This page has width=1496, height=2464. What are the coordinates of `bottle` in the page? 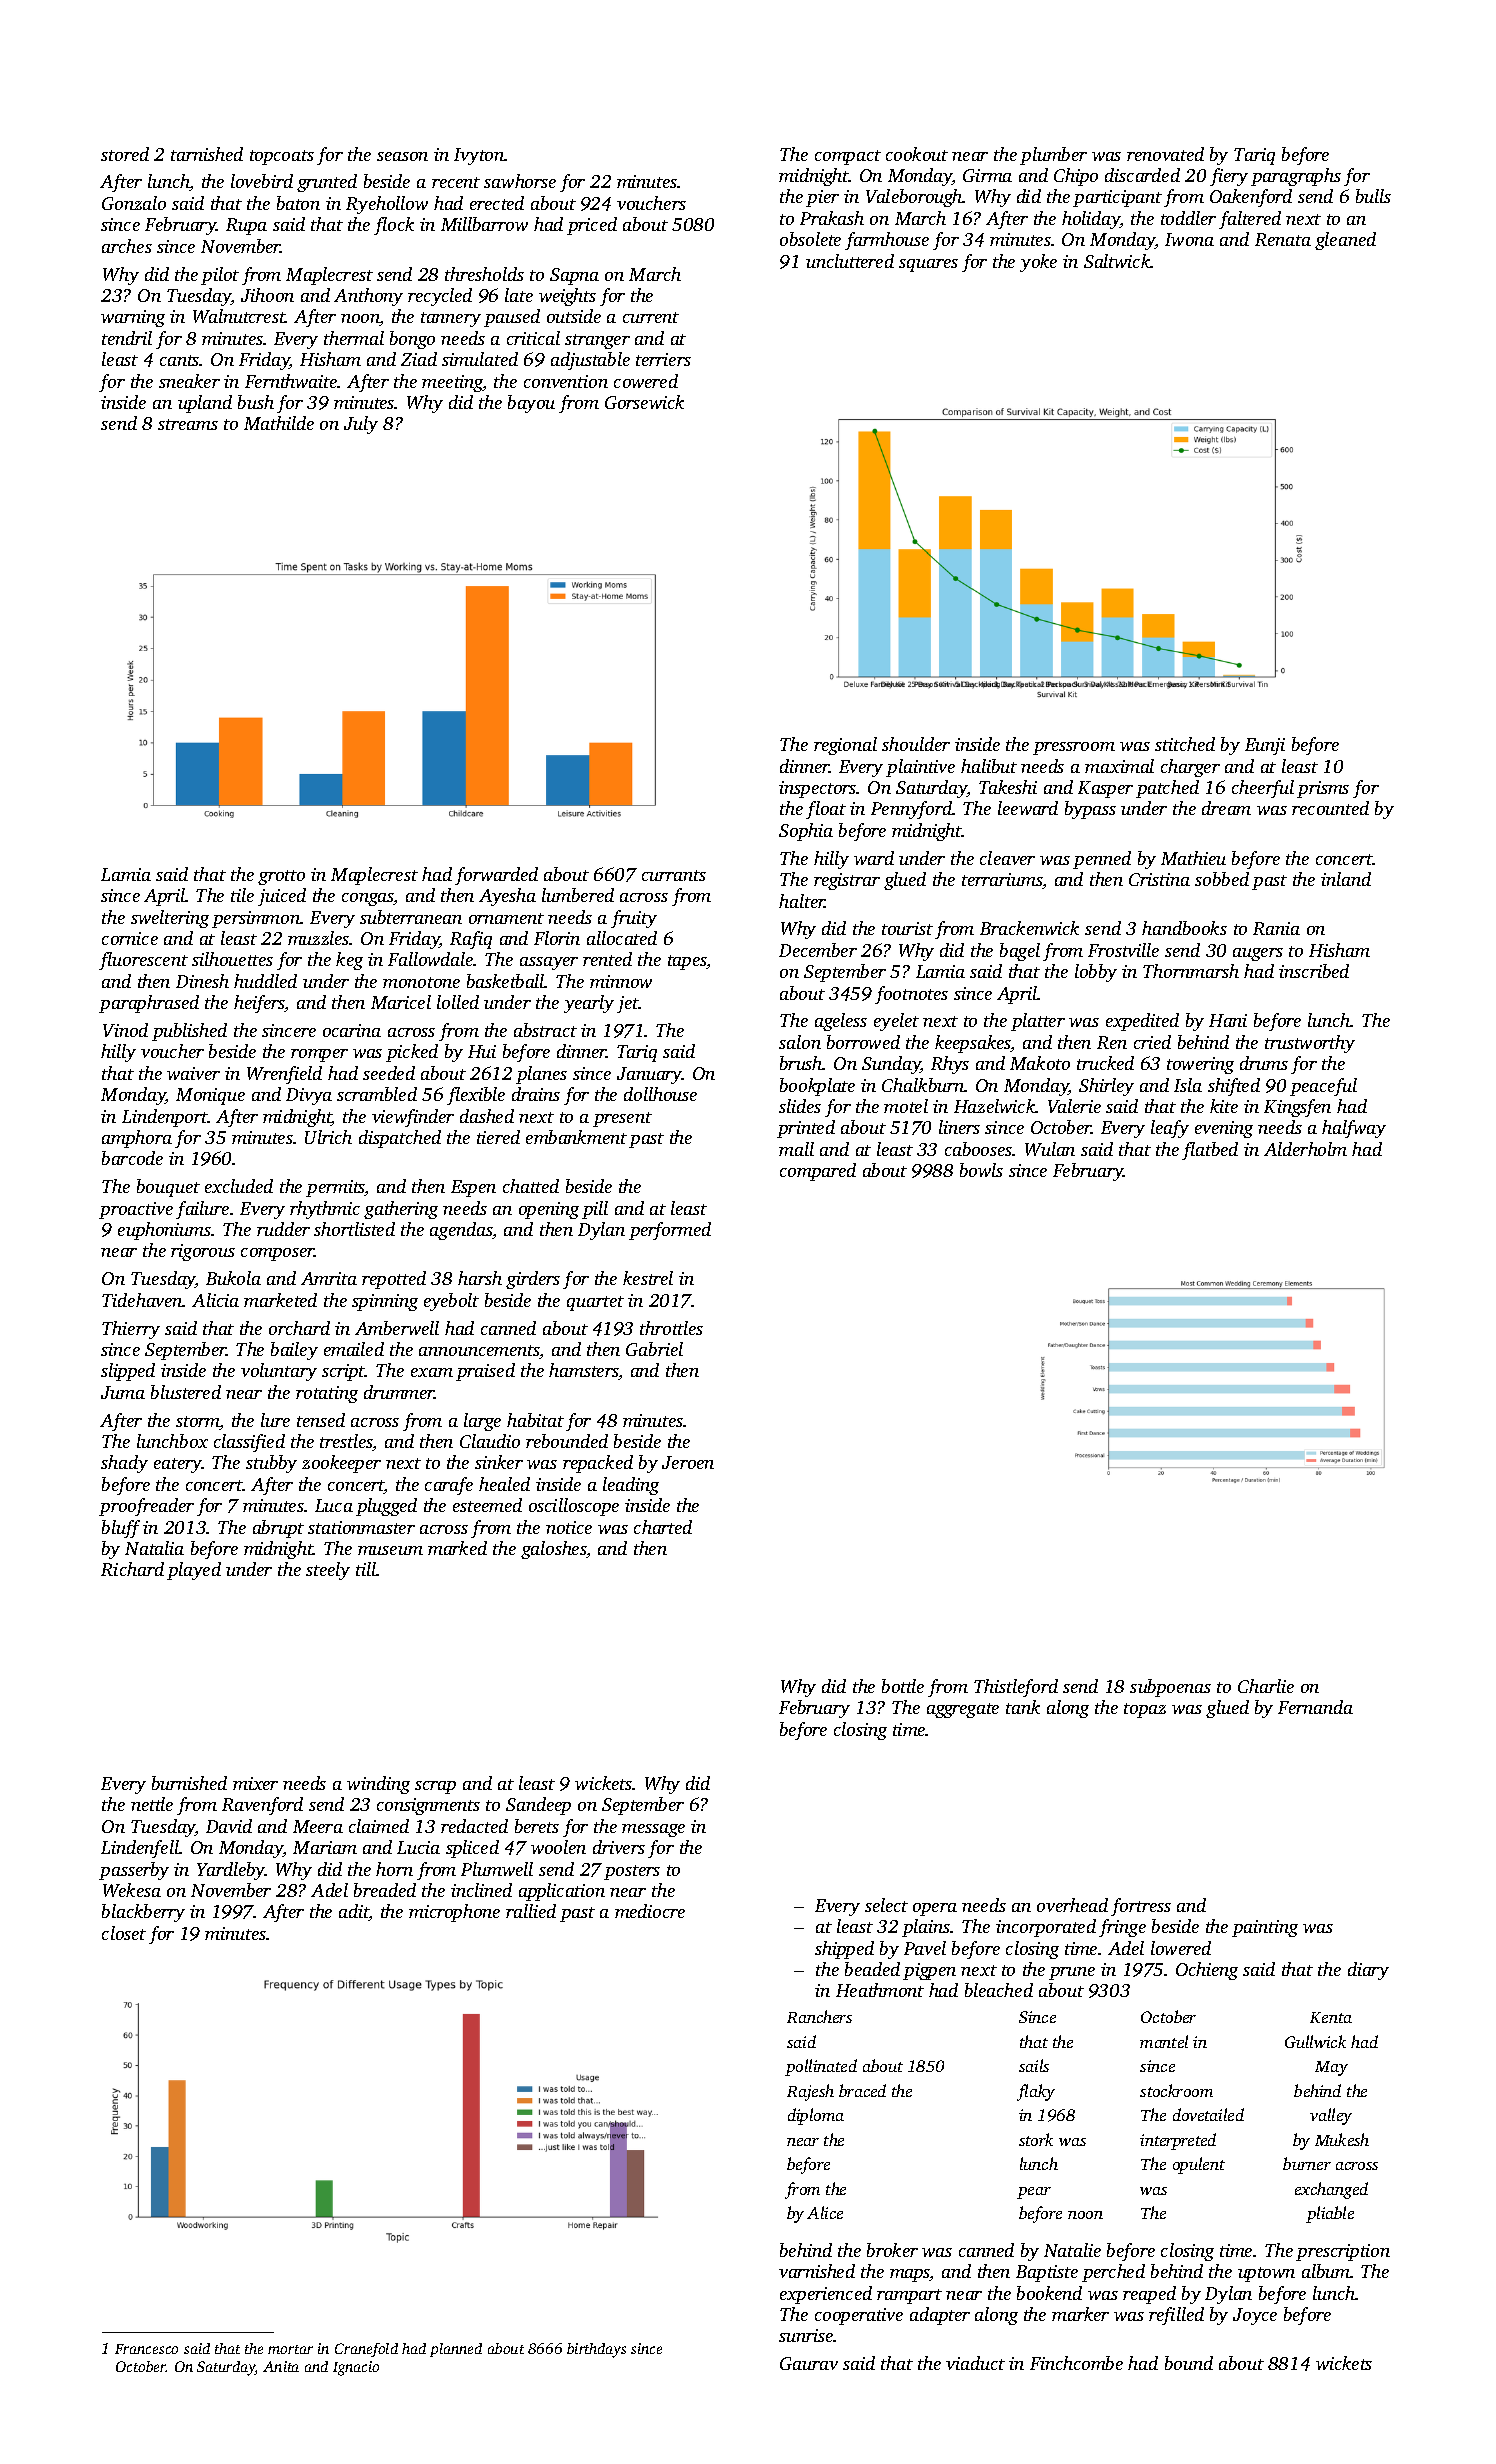 It's located at (903, 1686).
